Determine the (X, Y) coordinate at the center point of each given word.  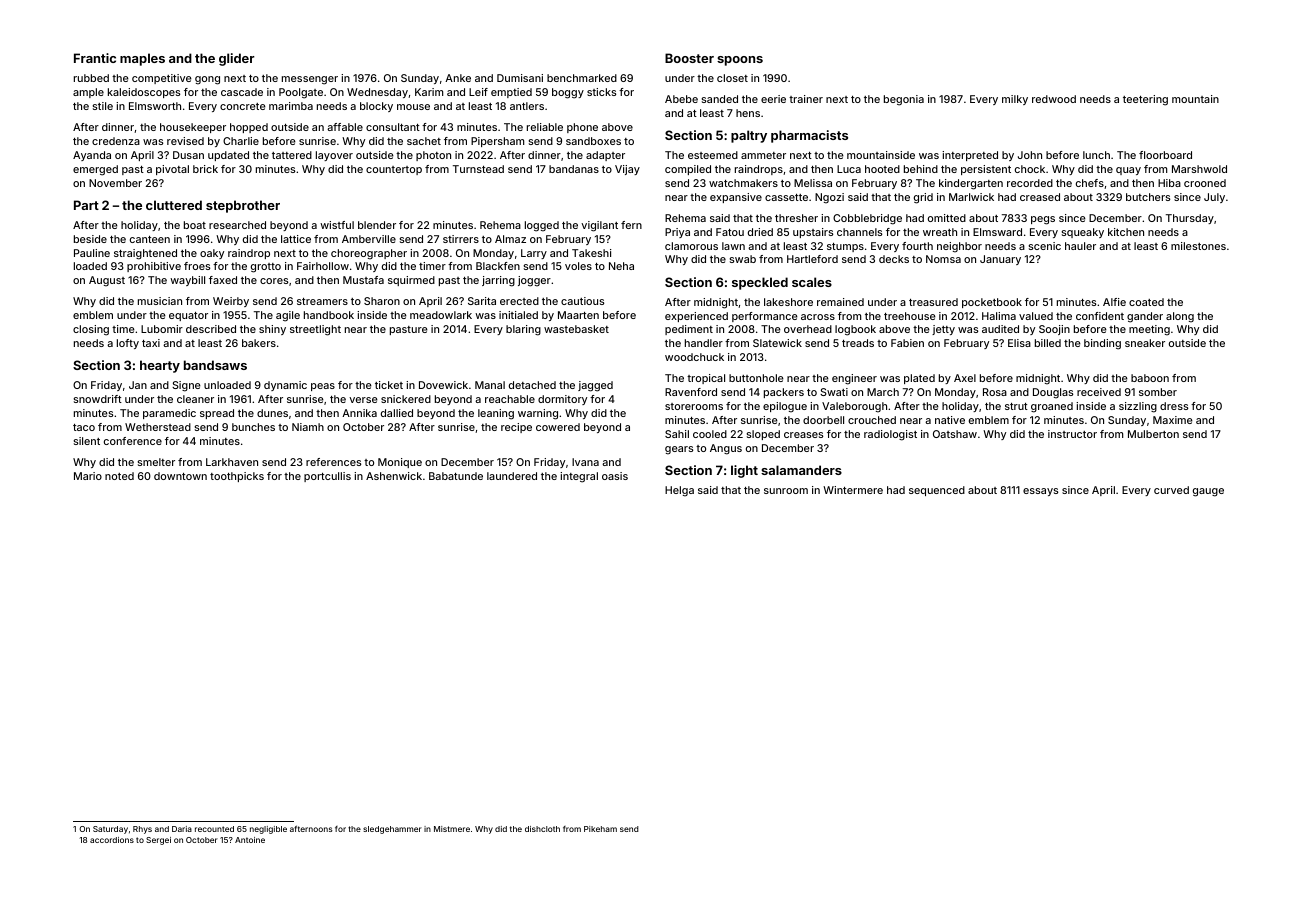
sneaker (1145, 343)
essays (1040, 492)
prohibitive (154, 267)
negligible (268, 830)
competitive (162, 79)
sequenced (937, 491)
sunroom (786, 491)
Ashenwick (394, 476)
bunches (253, 427)
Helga (679, 491)
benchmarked (582, 78)
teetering (1145, 100)
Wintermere (853, 490)
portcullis (327, 477)
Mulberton (1153, 434)
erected (519, 301)
